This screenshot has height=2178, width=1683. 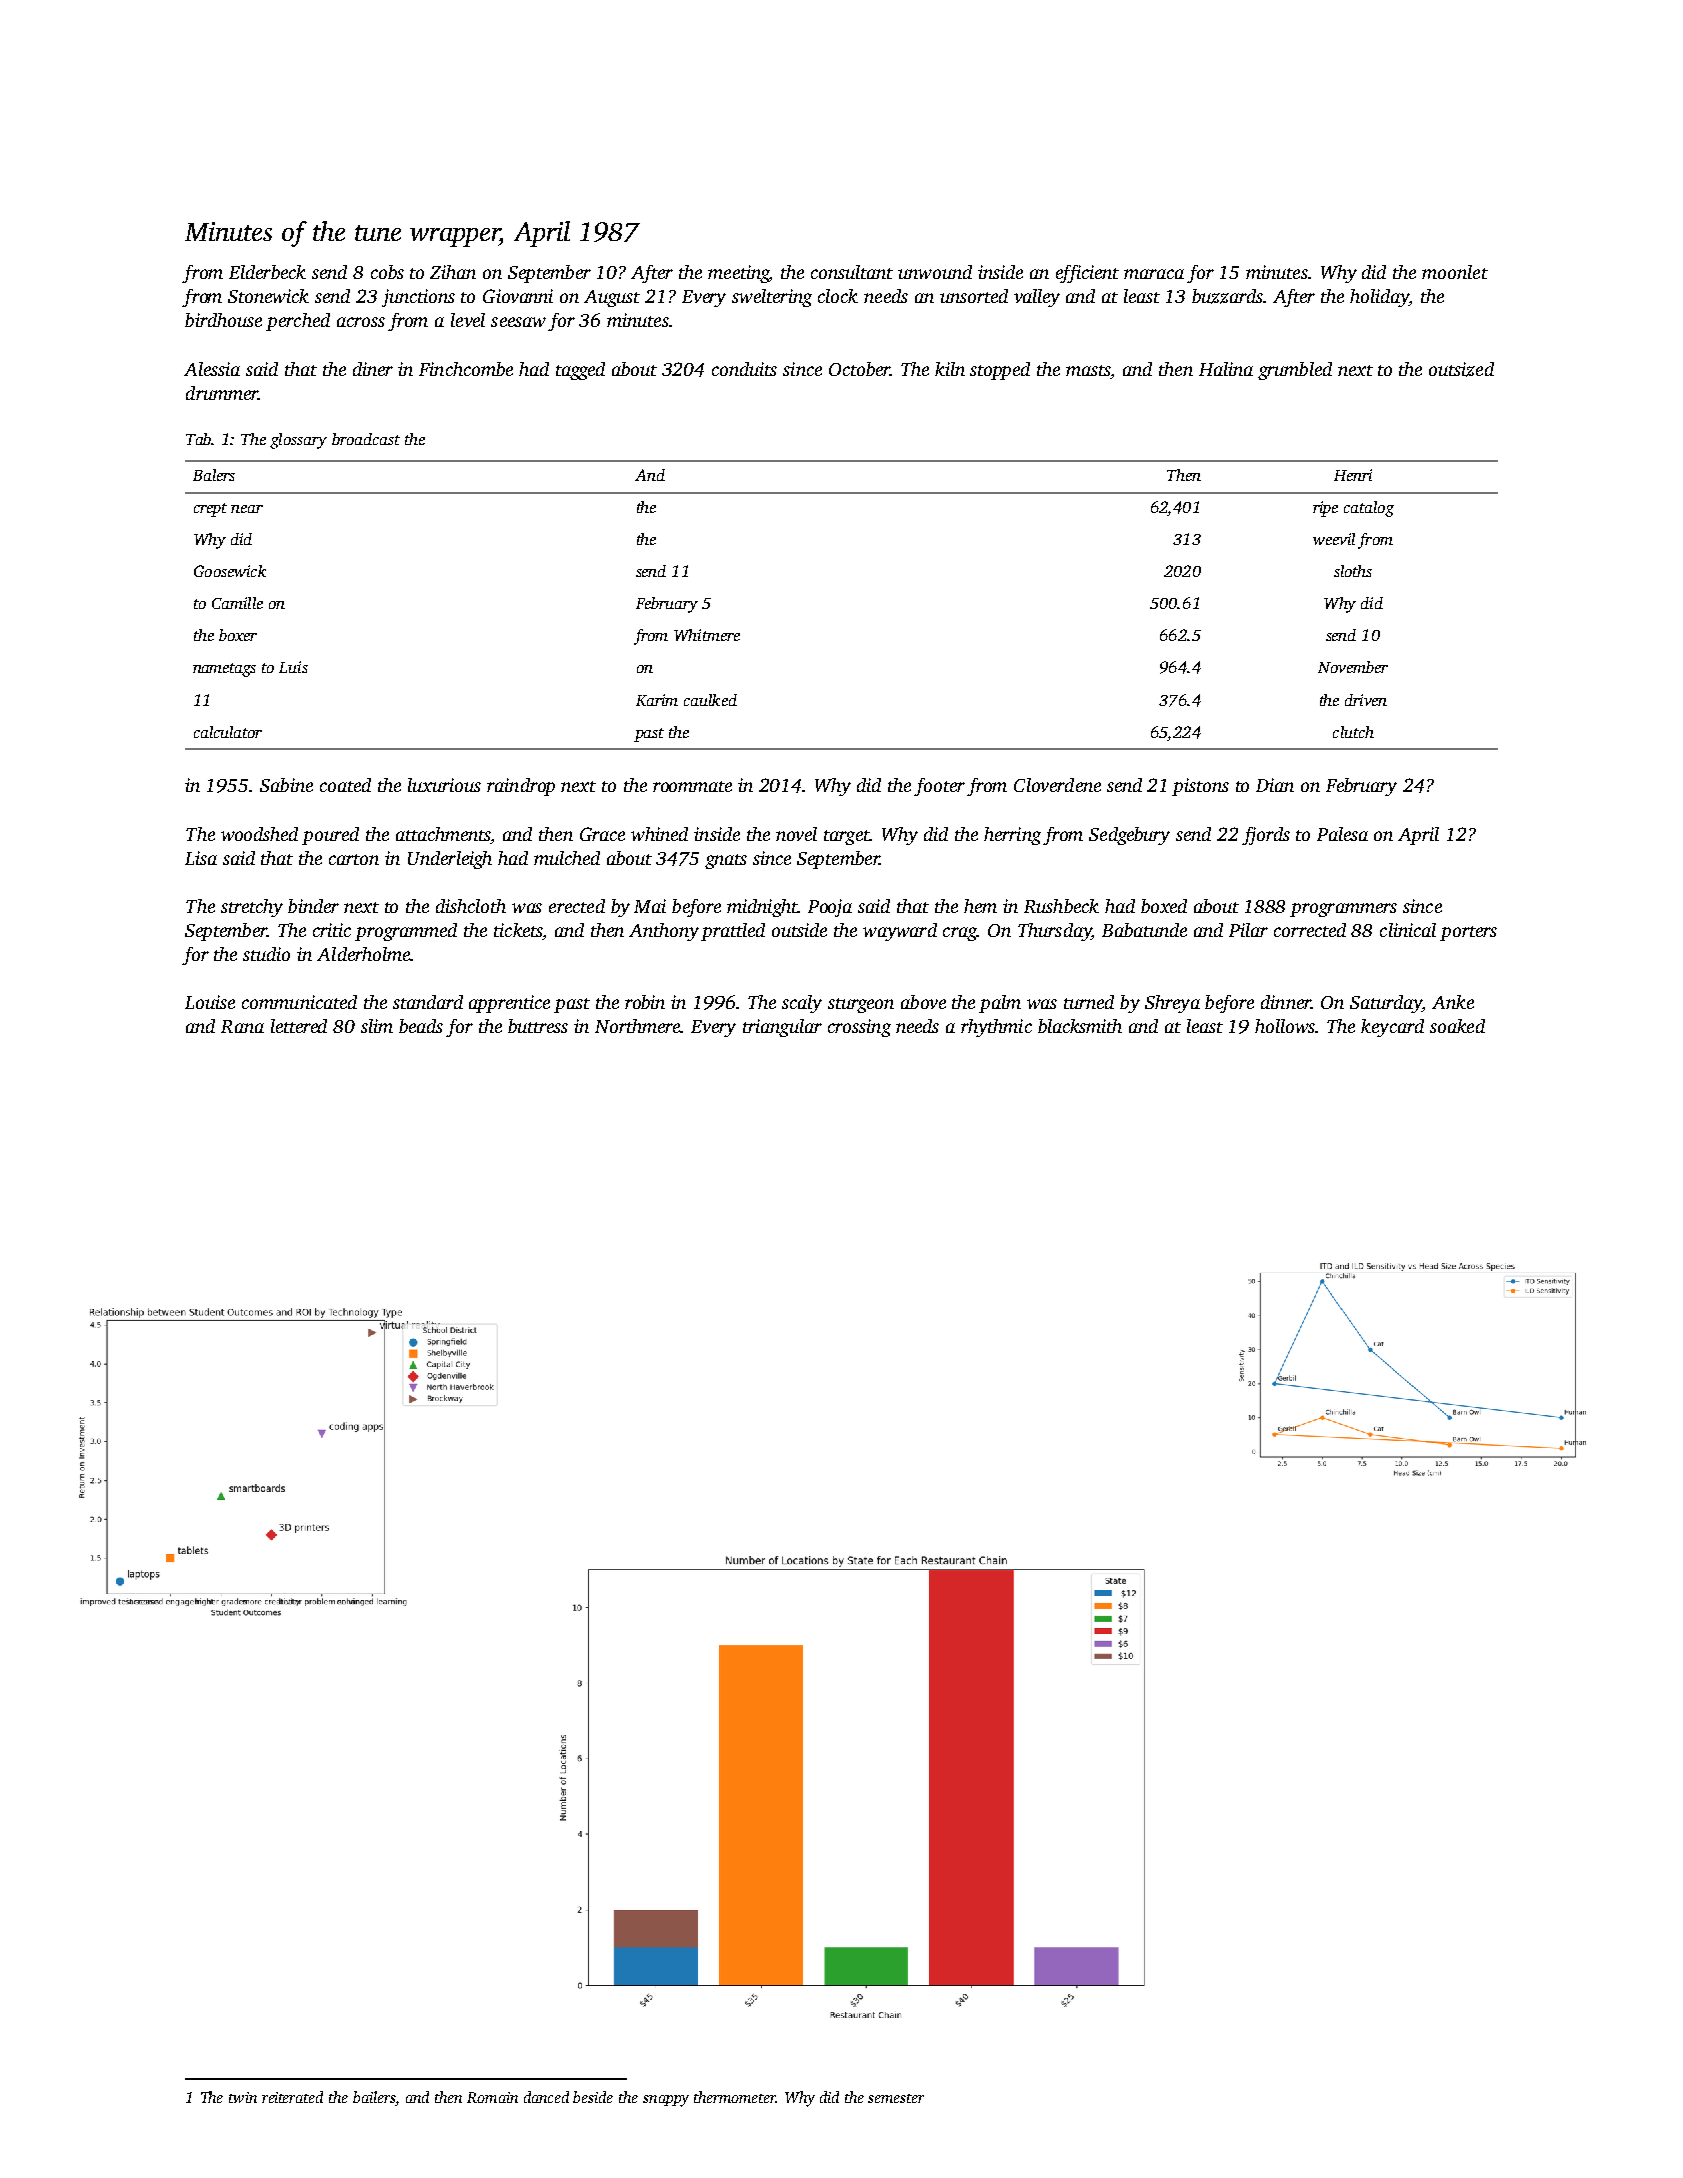 I want to click on maraca, so click(x=1154, y=274).
